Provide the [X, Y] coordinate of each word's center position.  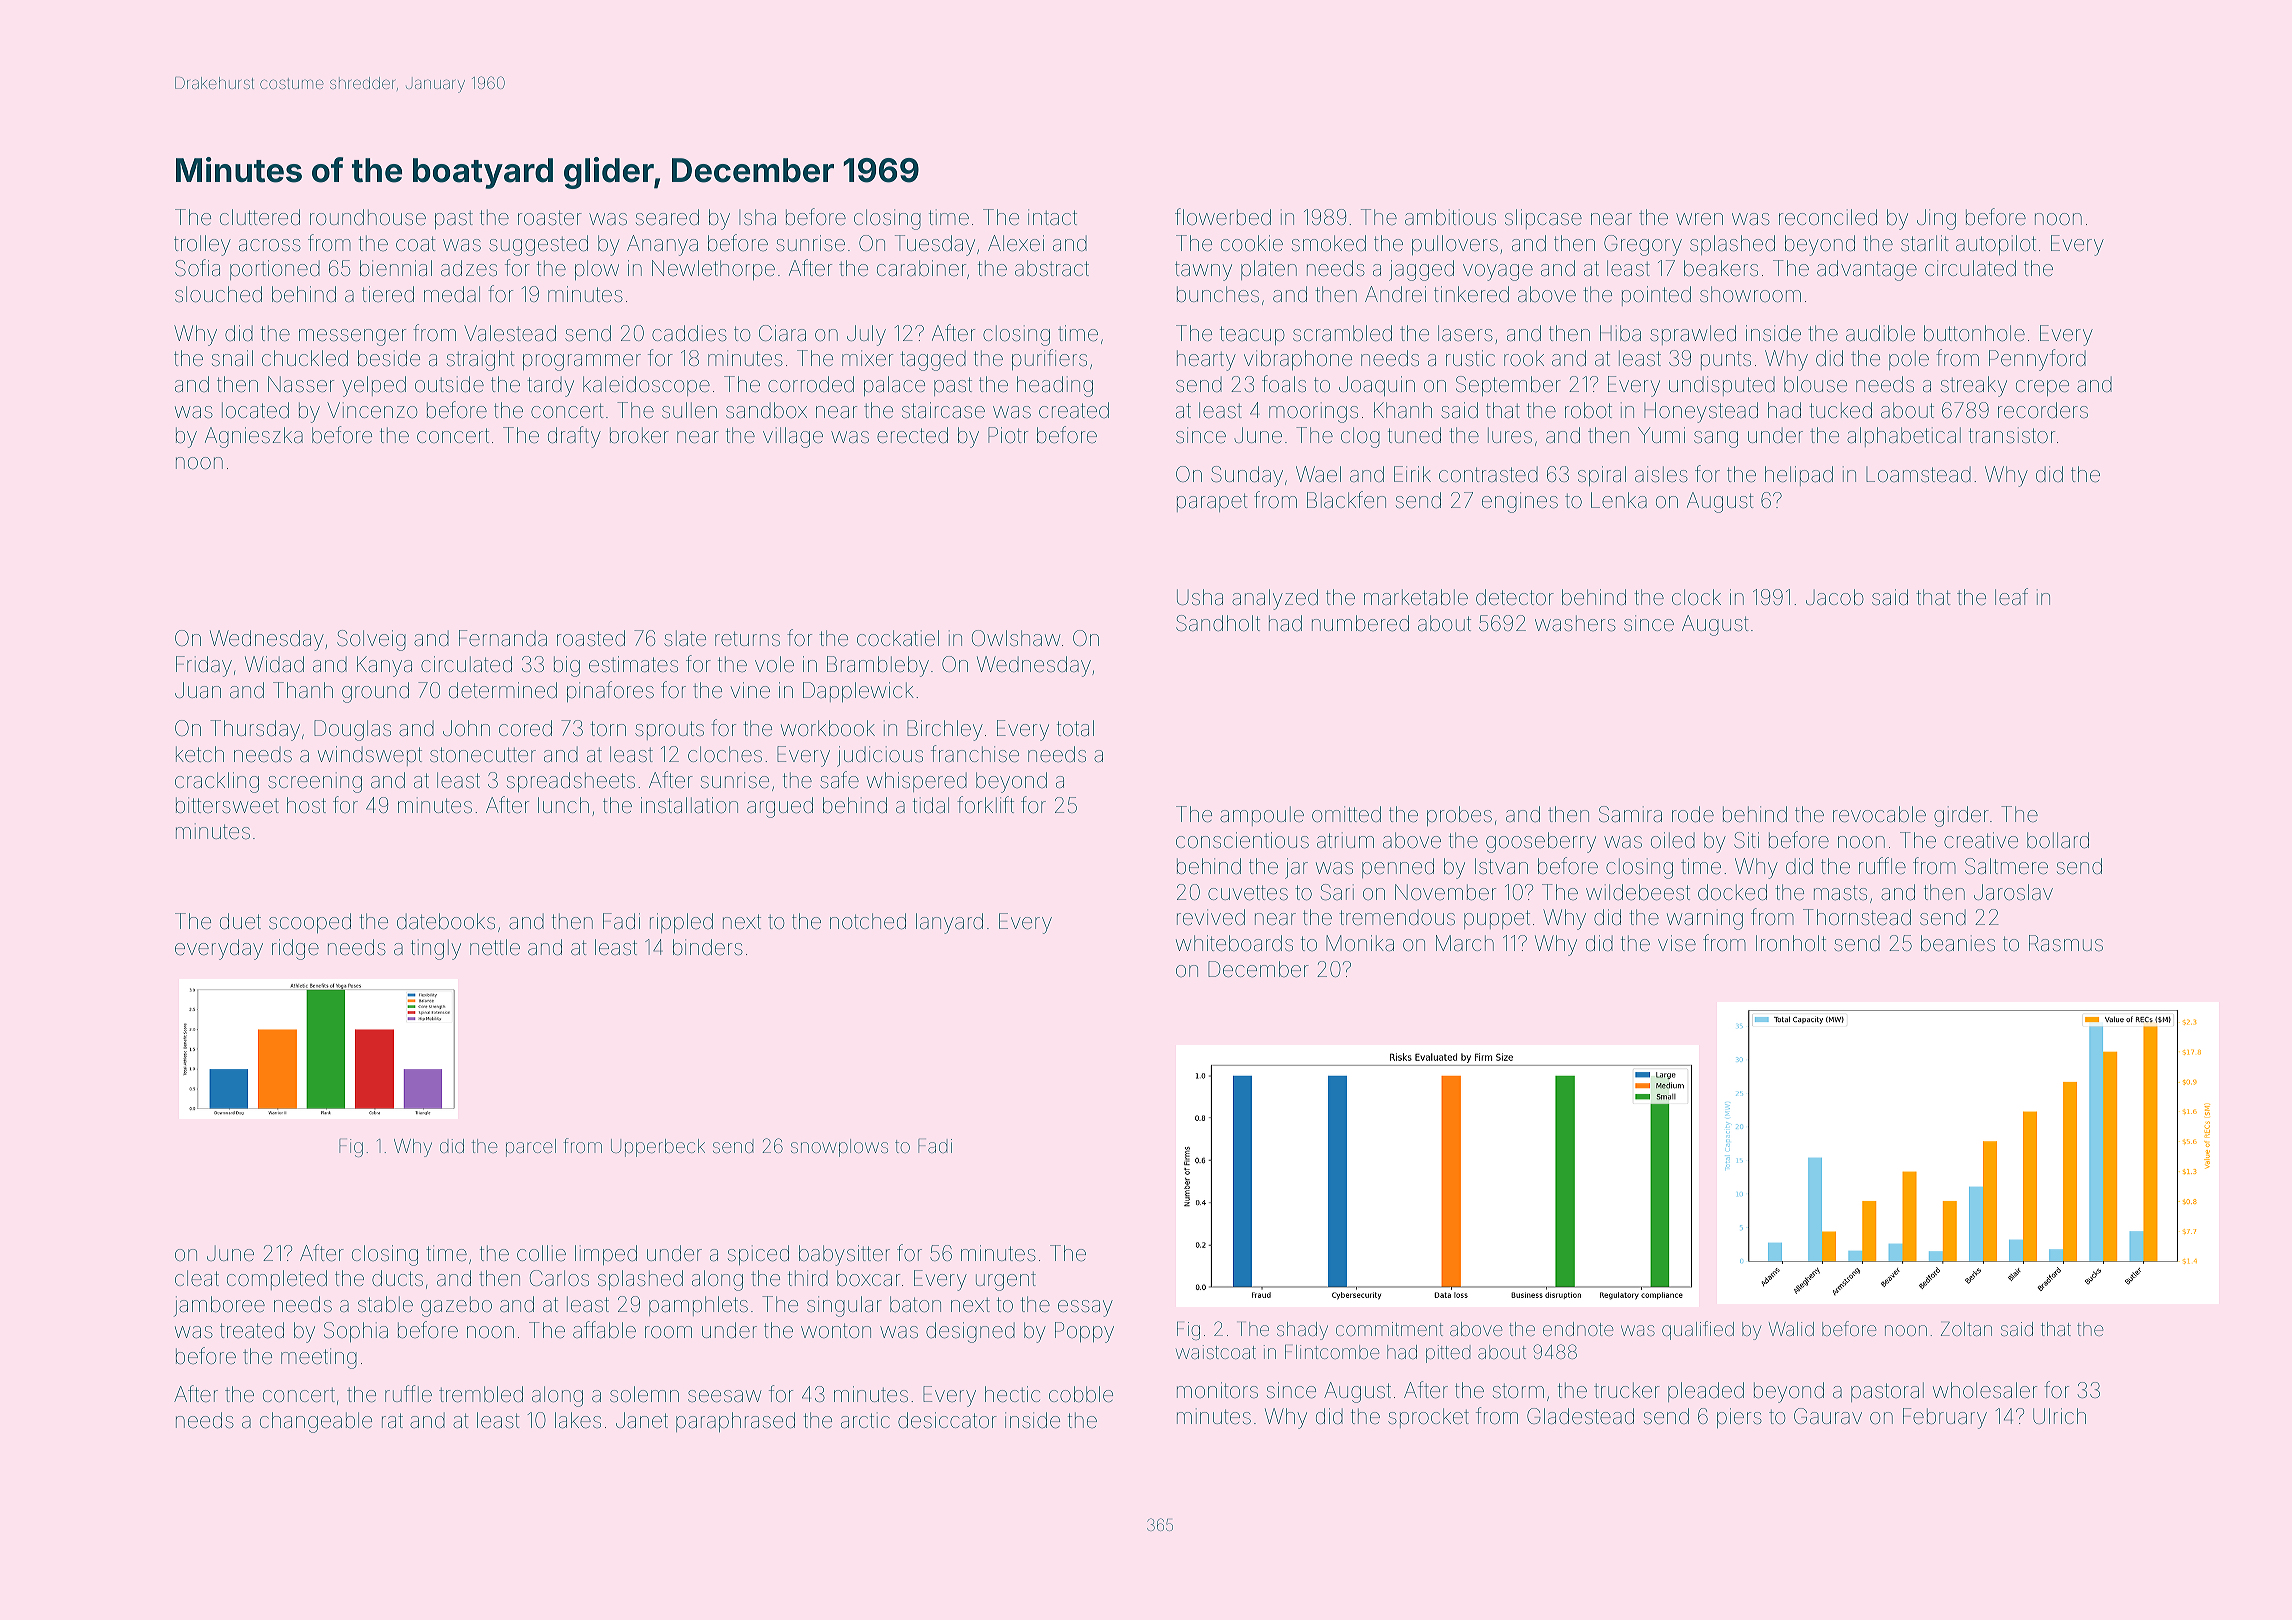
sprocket [1428, 1418]
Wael [1318, 474]
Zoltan [1966, 1328]
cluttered [260, 217]
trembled [481, 1394]
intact [1052, 217]
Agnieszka [254, 437]
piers [1739, 1418]
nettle [495, 947]
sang [1716, 439]
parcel [531, 1148]
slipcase [1543, 219]
